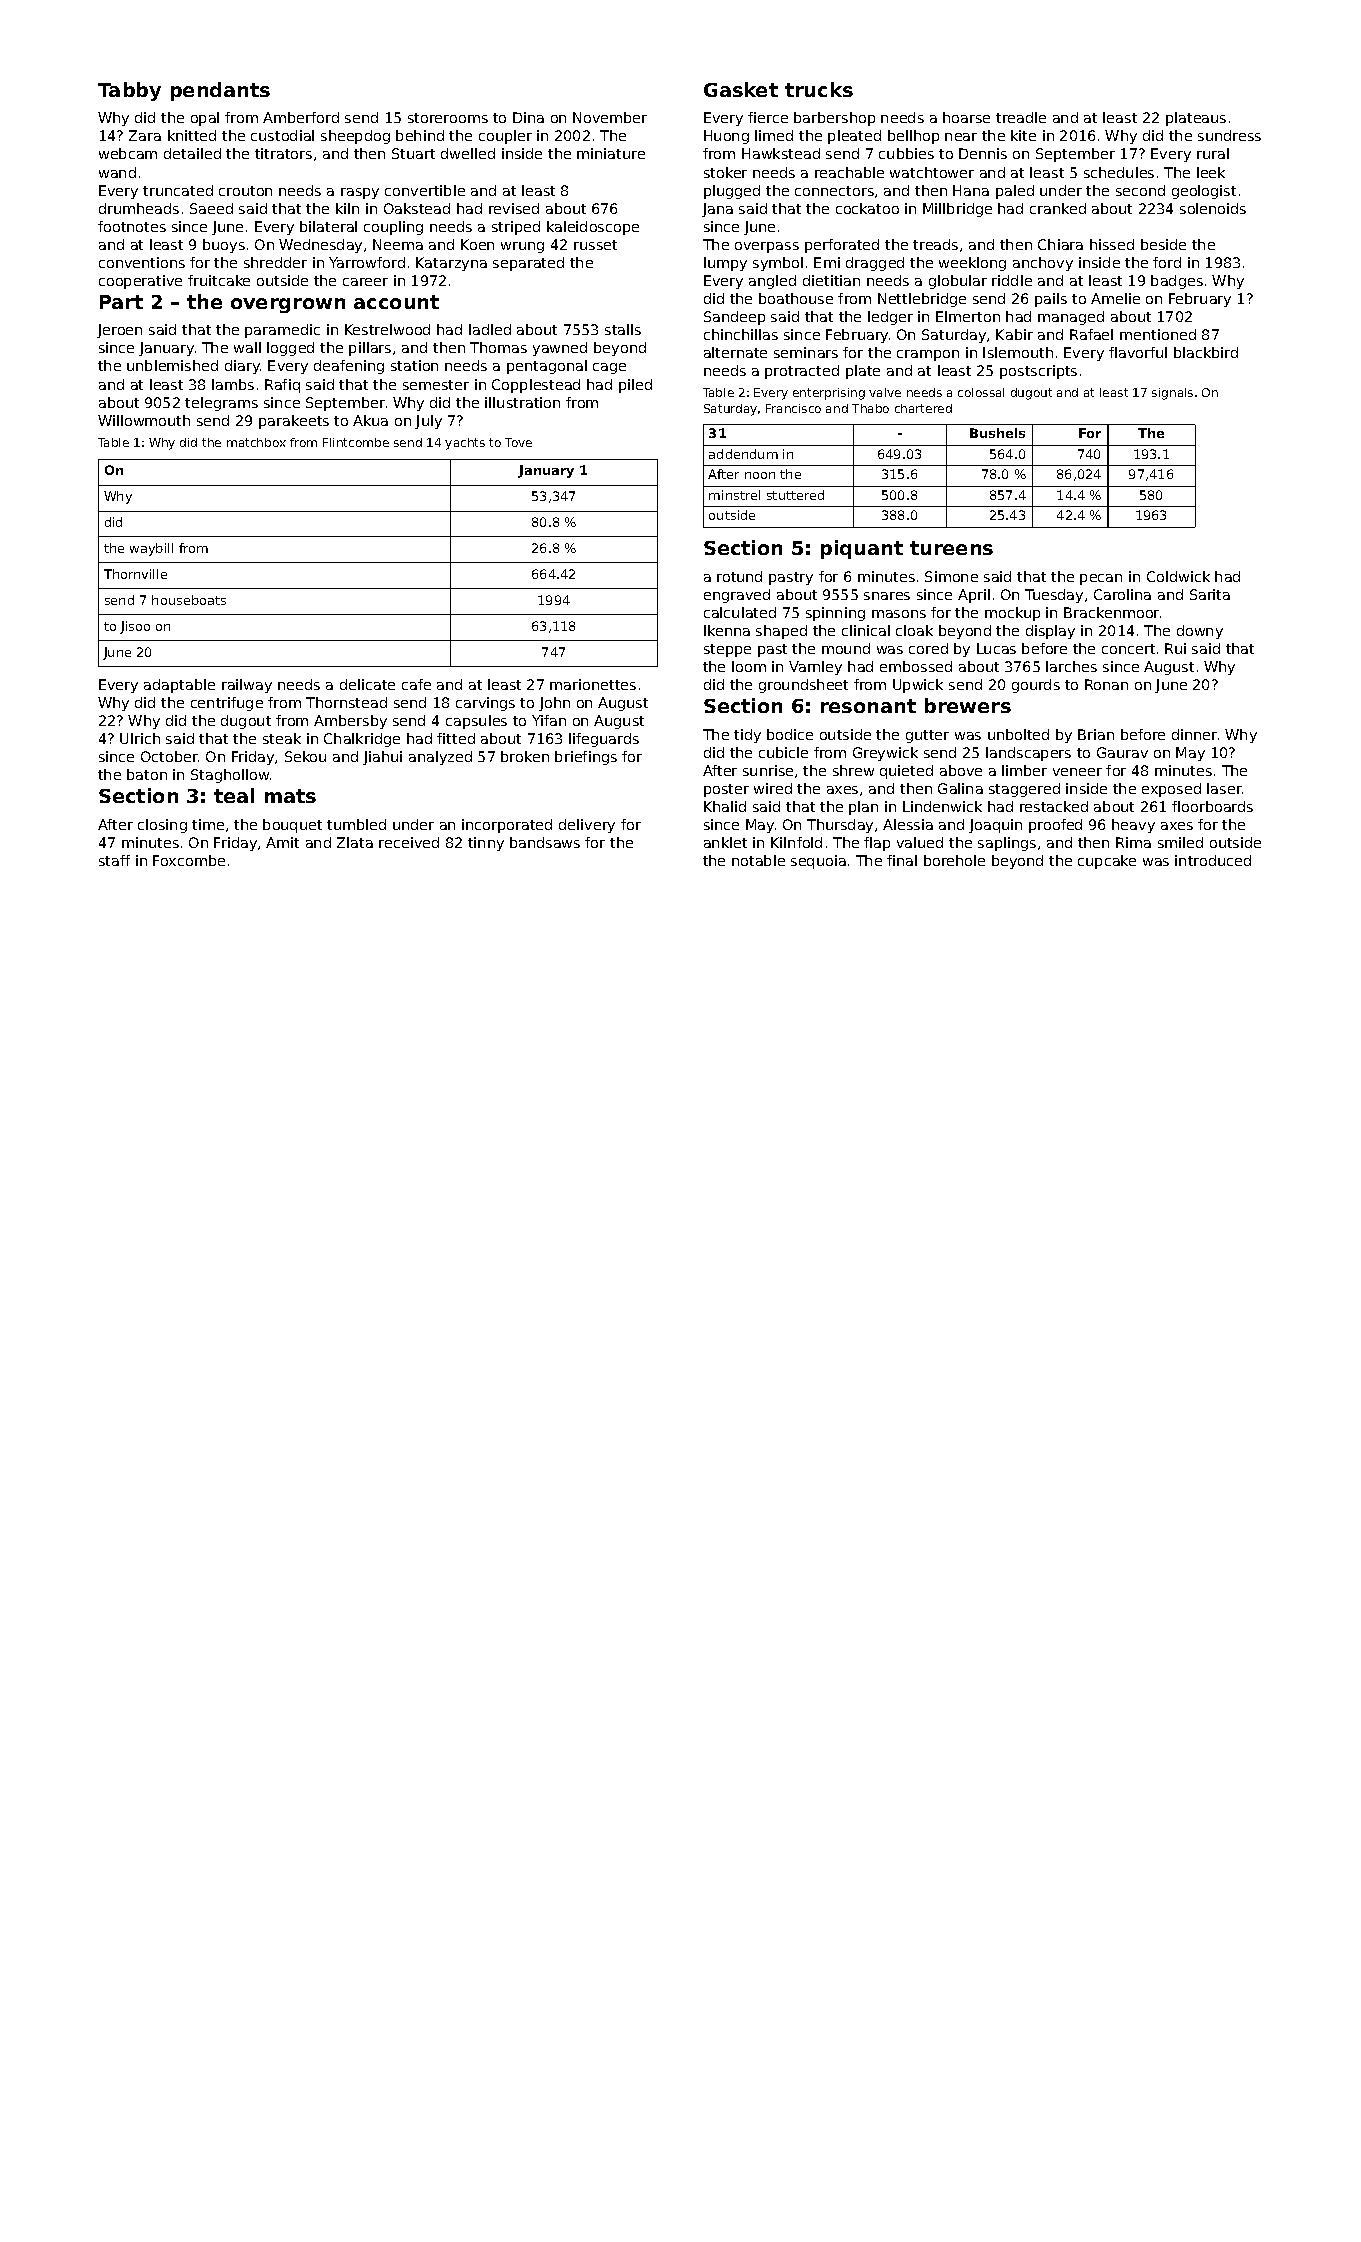 The image size is (1361, 2242). Describe the element at coordinates (360, 193) in the document. I see `raspy` at that location.
